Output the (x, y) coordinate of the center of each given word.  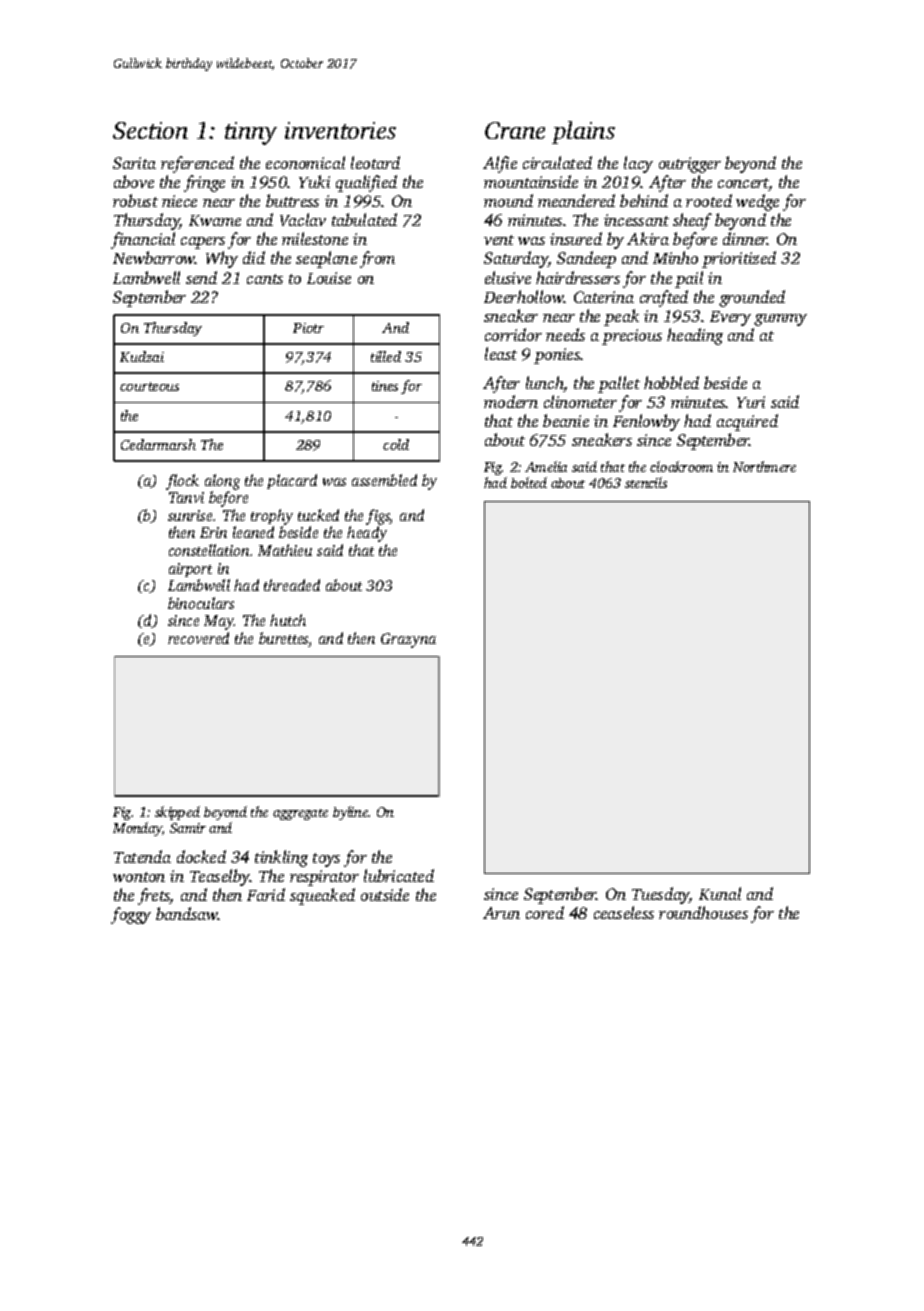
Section (150, 130)
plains (583, 132)
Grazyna (408, 640)
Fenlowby (646, 422)
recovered (198, 638)
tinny (251, 133)
